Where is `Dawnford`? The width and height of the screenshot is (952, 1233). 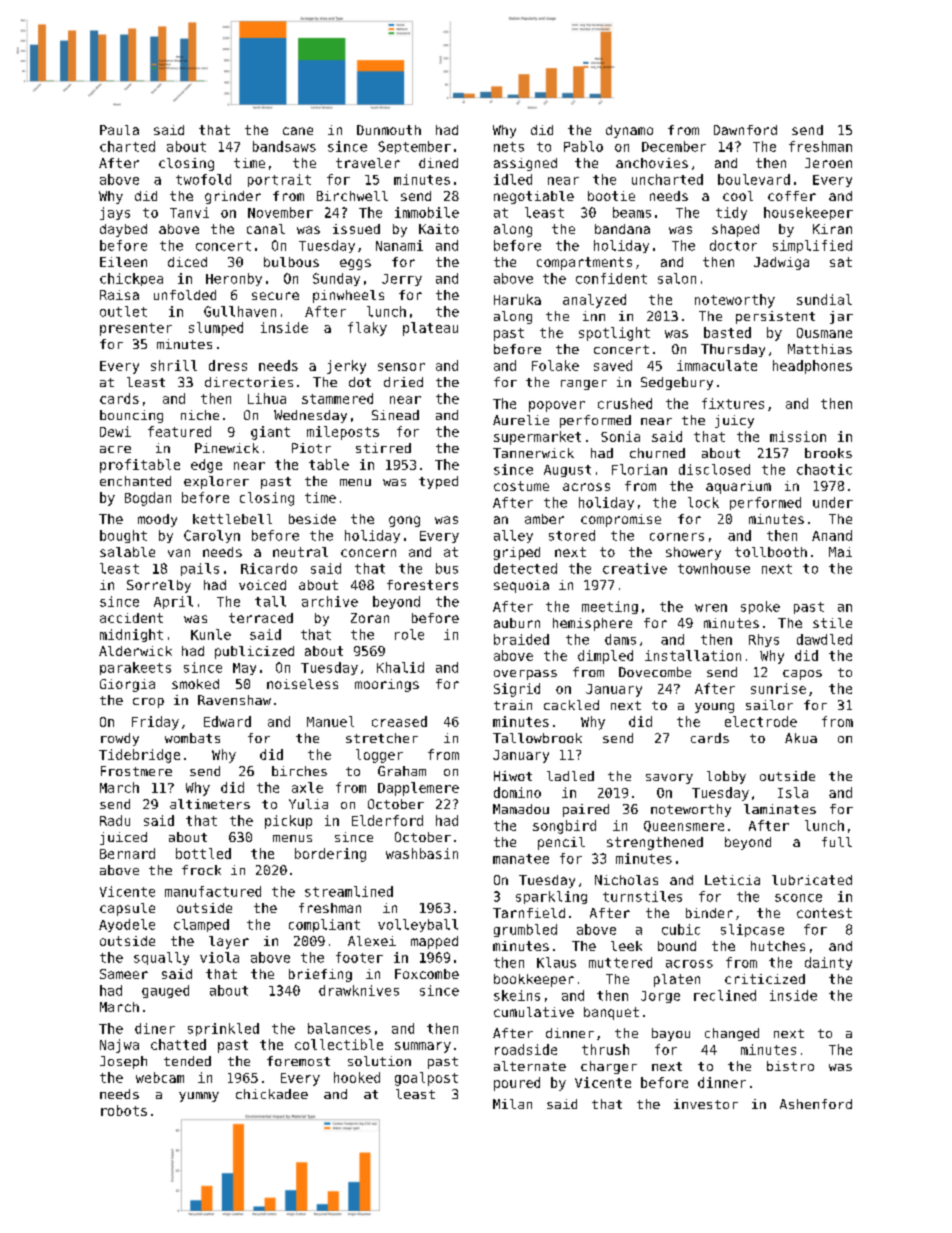
Dawnford is located at coordinates (745, 130).
